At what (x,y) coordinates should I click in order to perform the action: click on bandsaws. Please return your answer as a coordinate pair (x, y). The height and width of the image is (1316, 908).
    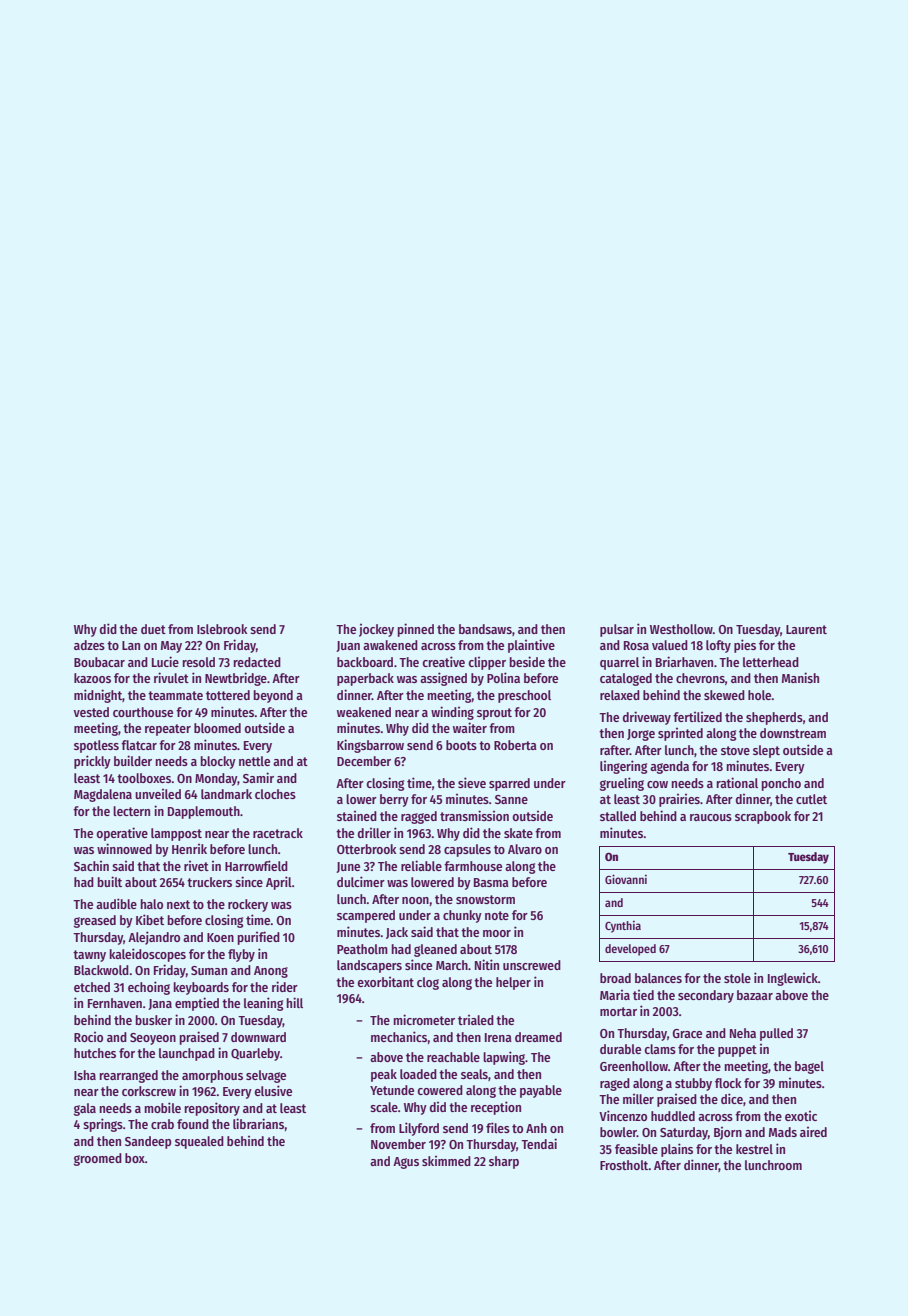
    Looking at the image, I should click on (485, 629).
